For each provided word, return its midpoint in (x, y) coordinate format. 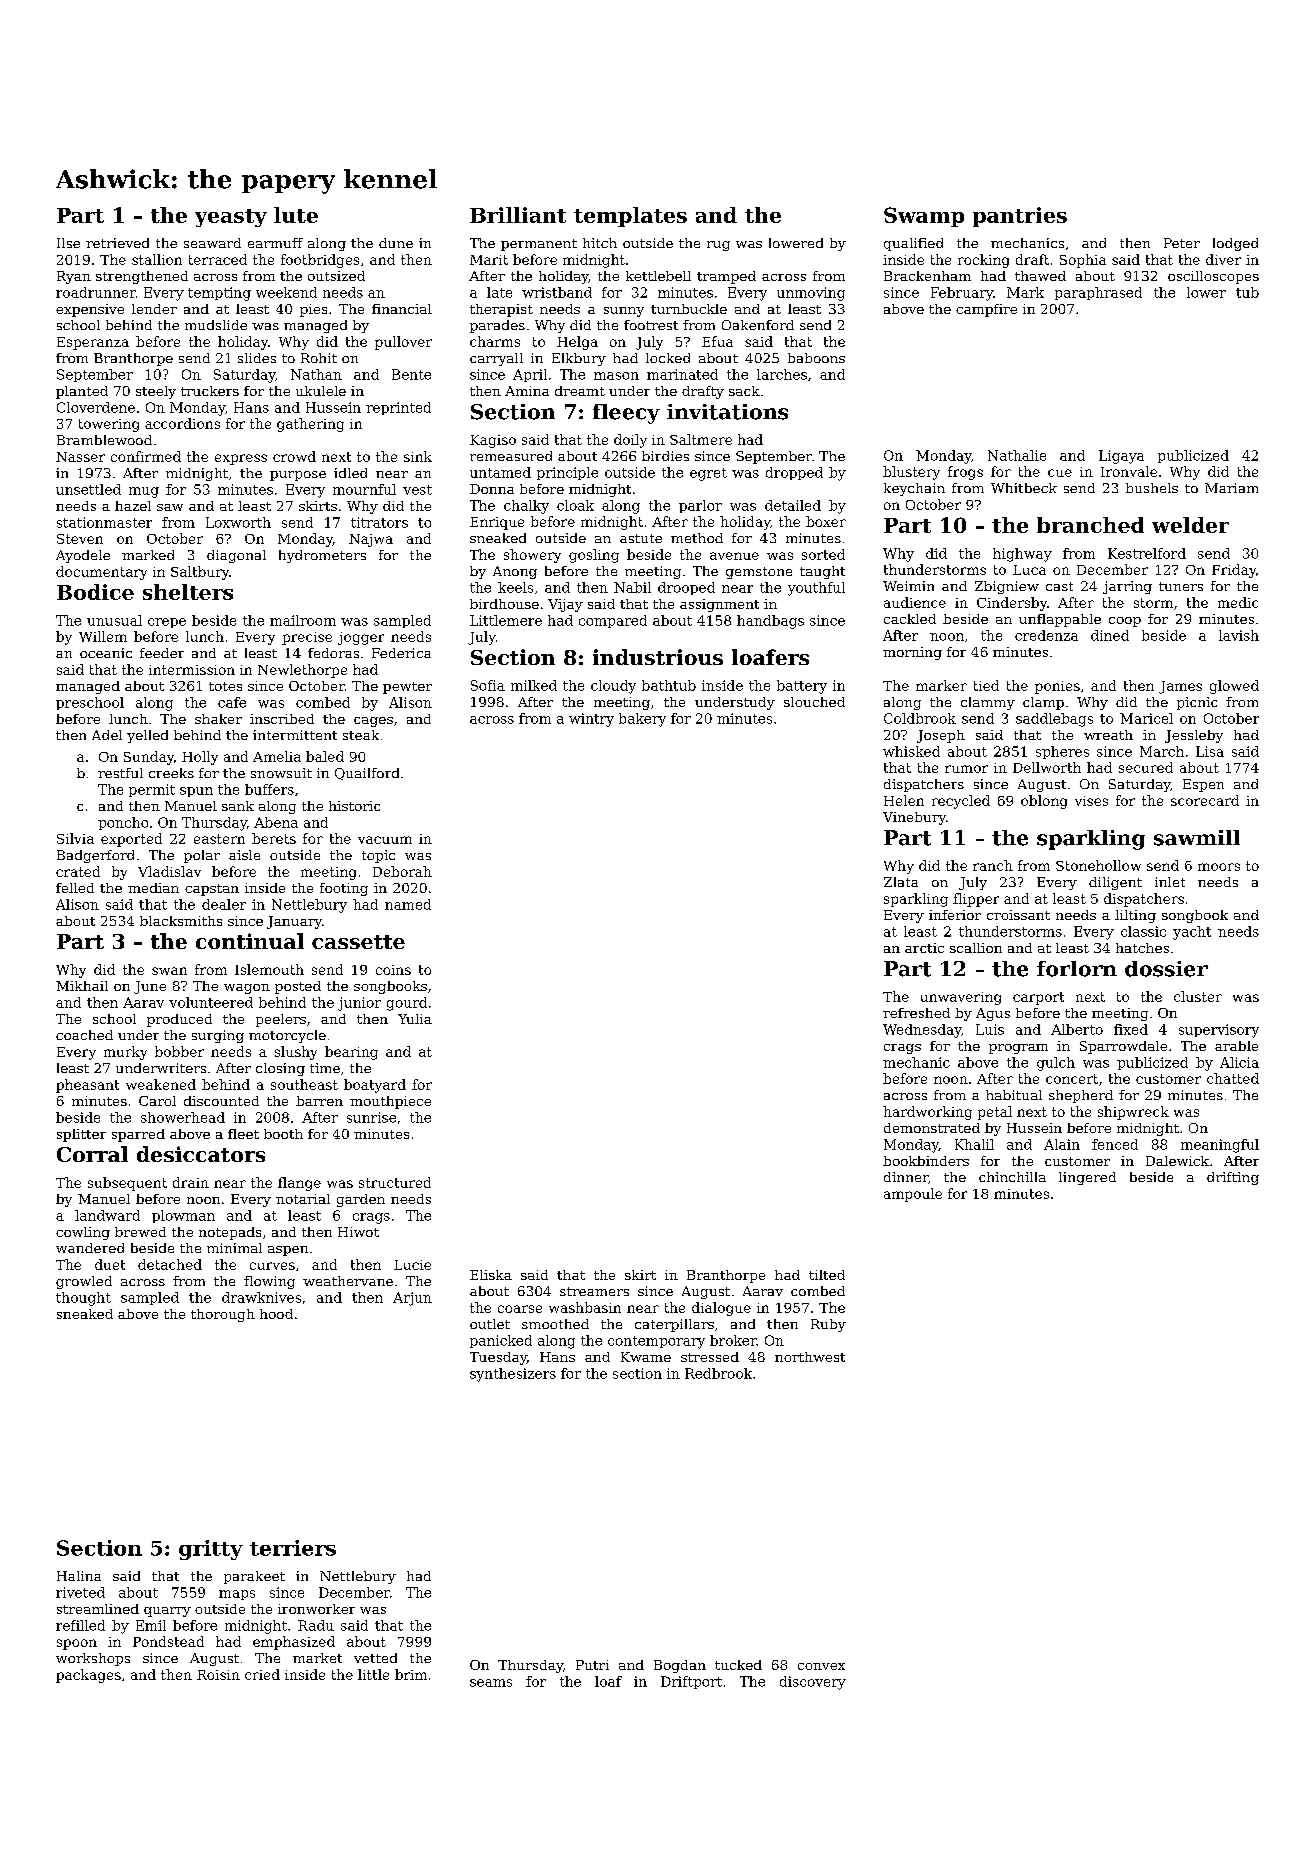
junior (359, 1004)
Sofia (488, 685)
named (408, 904)
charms (495, 341)
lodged (1235, 244)
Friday (1234, 571)
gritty (211, 1550)
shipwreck (1133, 1113)
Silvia (75, 838)
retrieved (117, 243)
